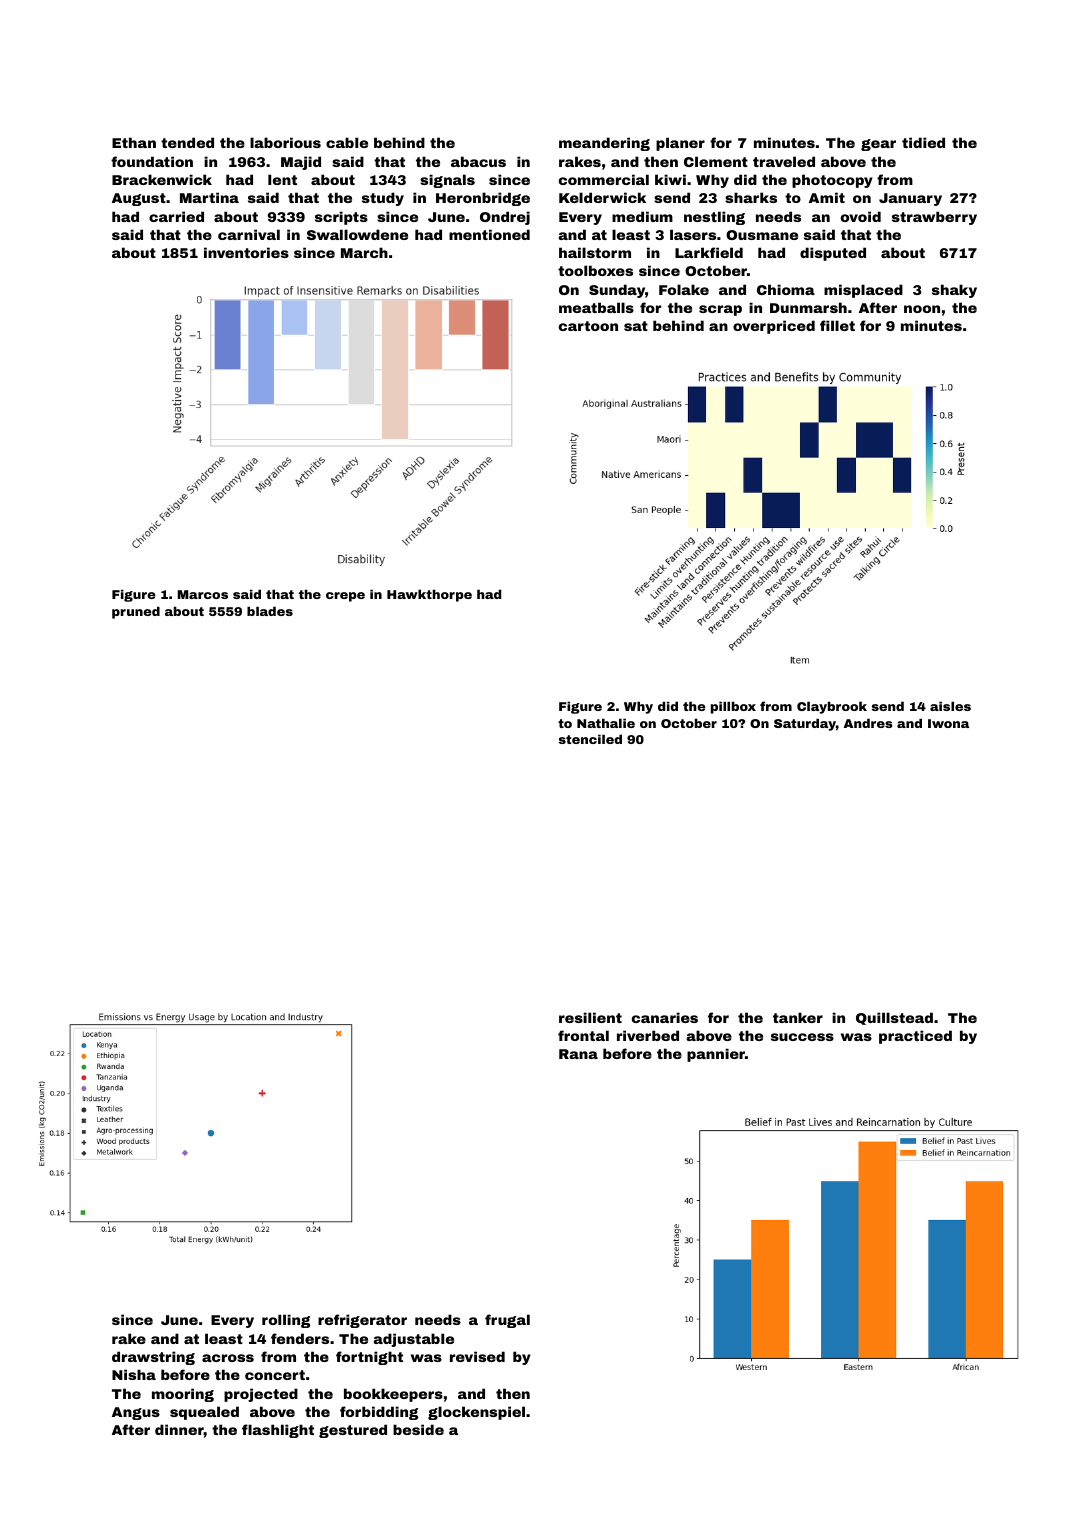 The width and height of the page is (1089, 1540). I want to click on Rana, so click(578, 1054).
